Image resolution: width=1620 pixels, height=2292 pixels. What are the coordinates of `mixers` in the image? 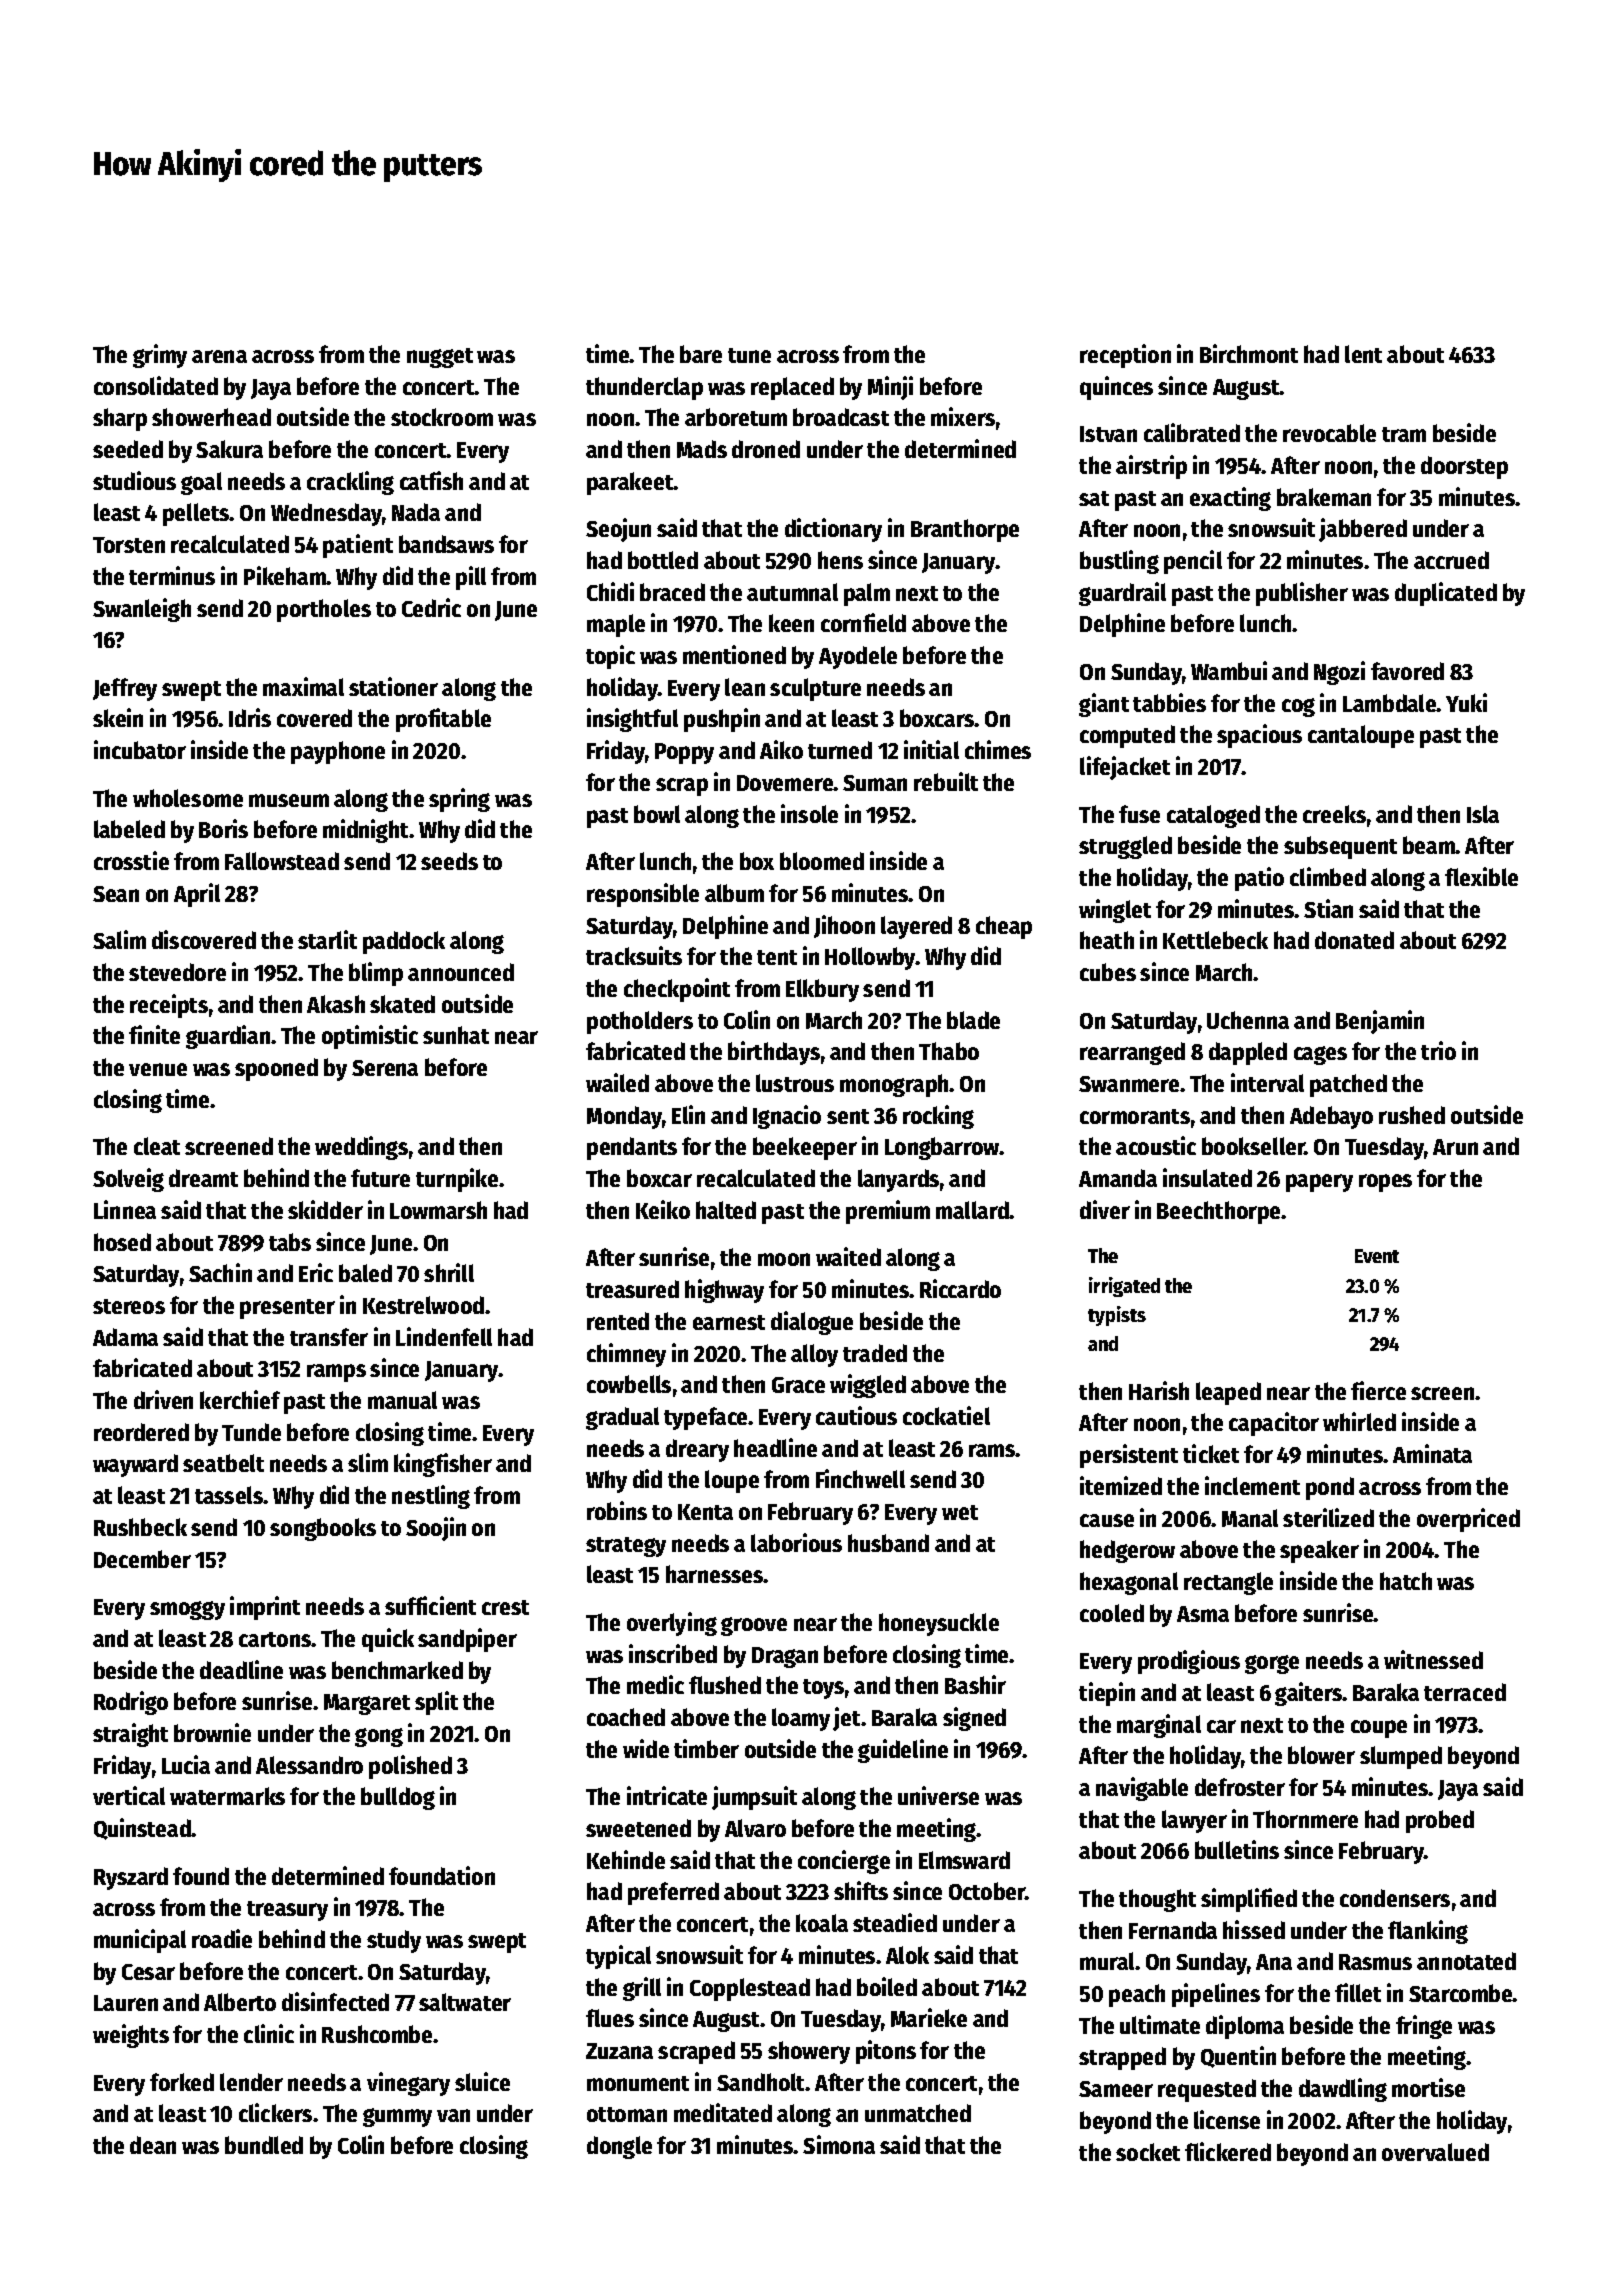 It's located at (963, 416).
